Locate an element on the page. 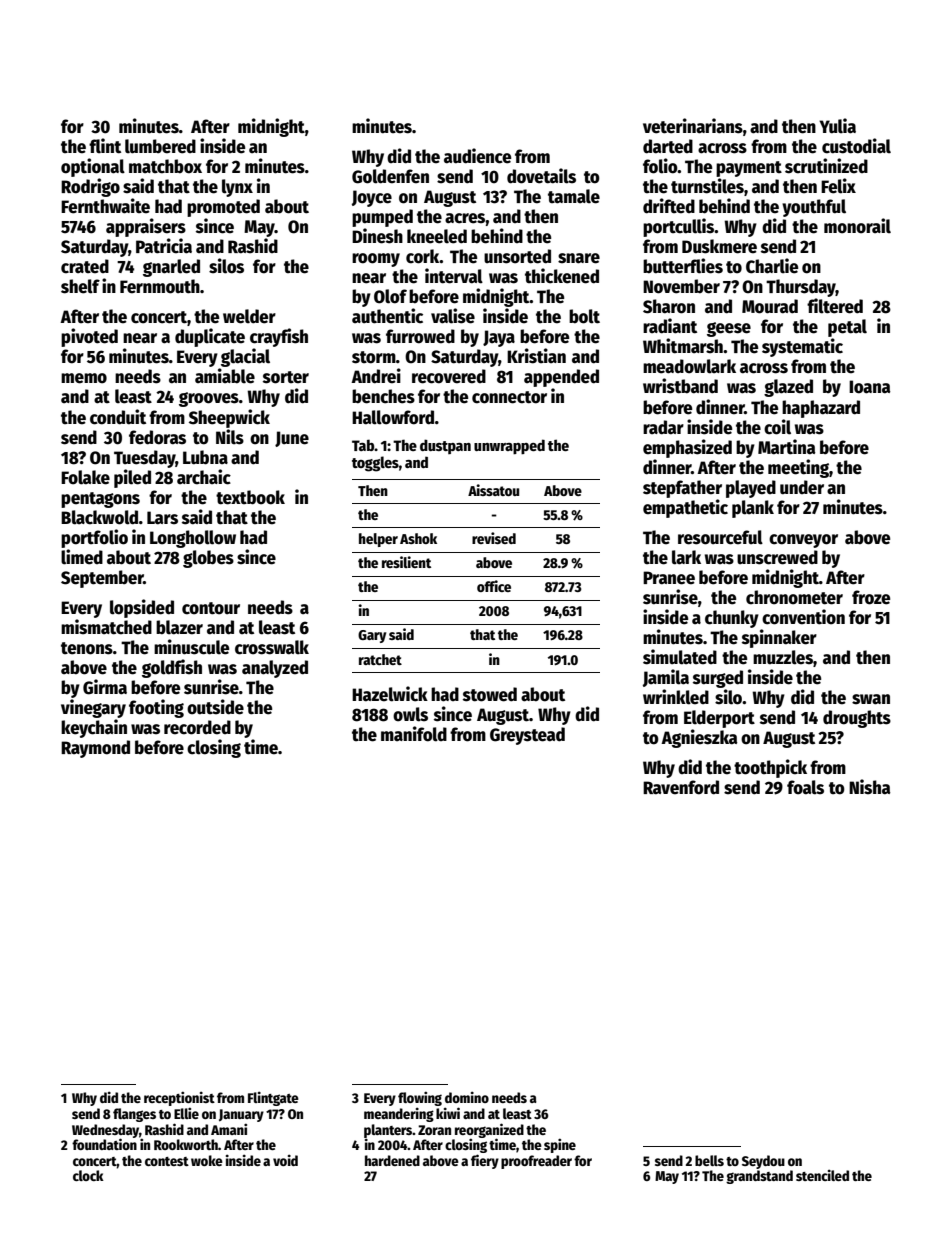 This page has height=1233, width=952. radar is located at coordinates (663, 427).
